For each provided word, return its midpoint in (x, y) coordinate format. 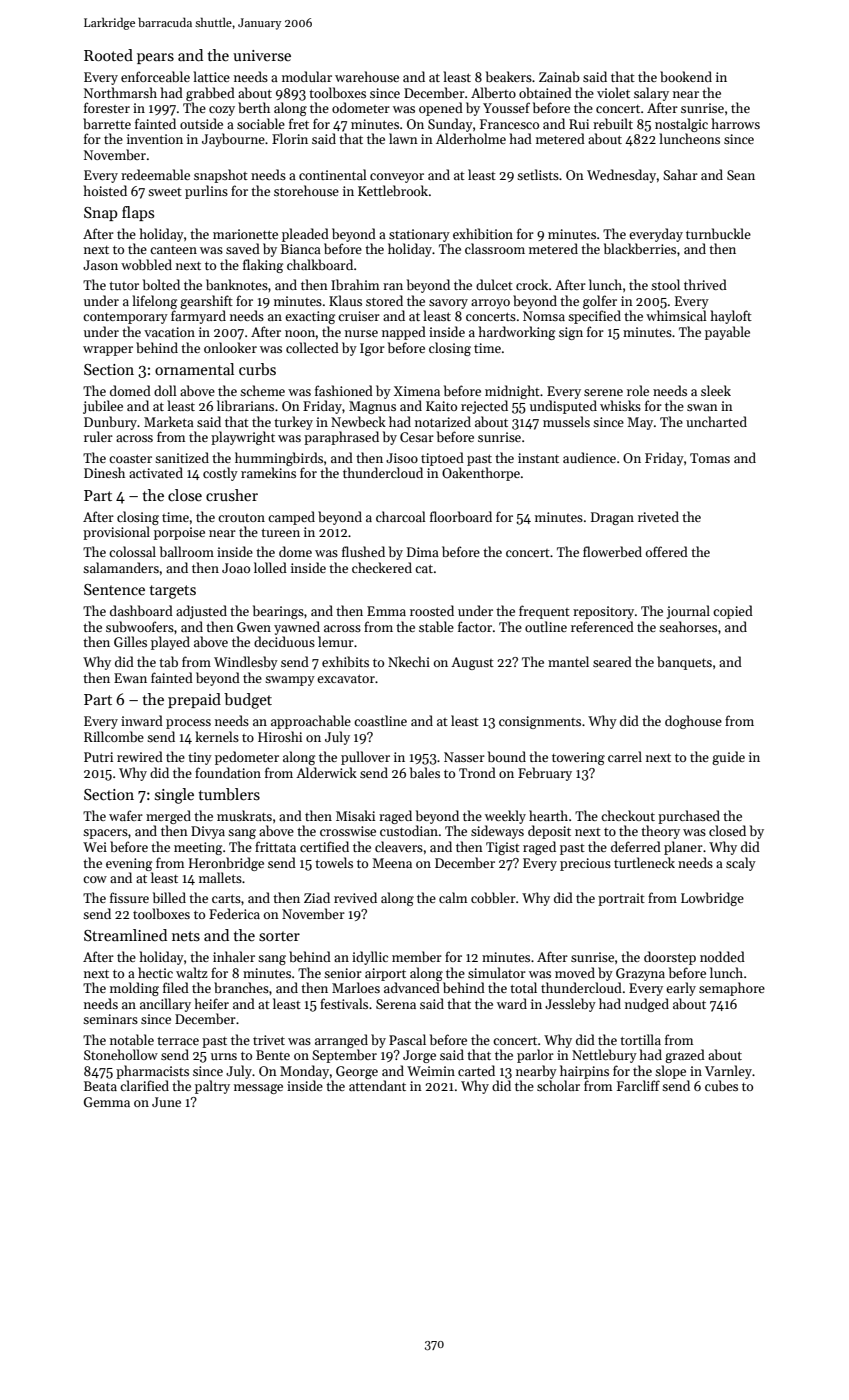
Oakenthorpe (481, 474)
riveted (658, 516)
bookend (686, 76)
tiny (200, 758)
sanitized (182, 457)
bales (425, 772)
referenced (602, 626)
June (166, 1102)
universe (262, 55)
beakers (509, 76)
